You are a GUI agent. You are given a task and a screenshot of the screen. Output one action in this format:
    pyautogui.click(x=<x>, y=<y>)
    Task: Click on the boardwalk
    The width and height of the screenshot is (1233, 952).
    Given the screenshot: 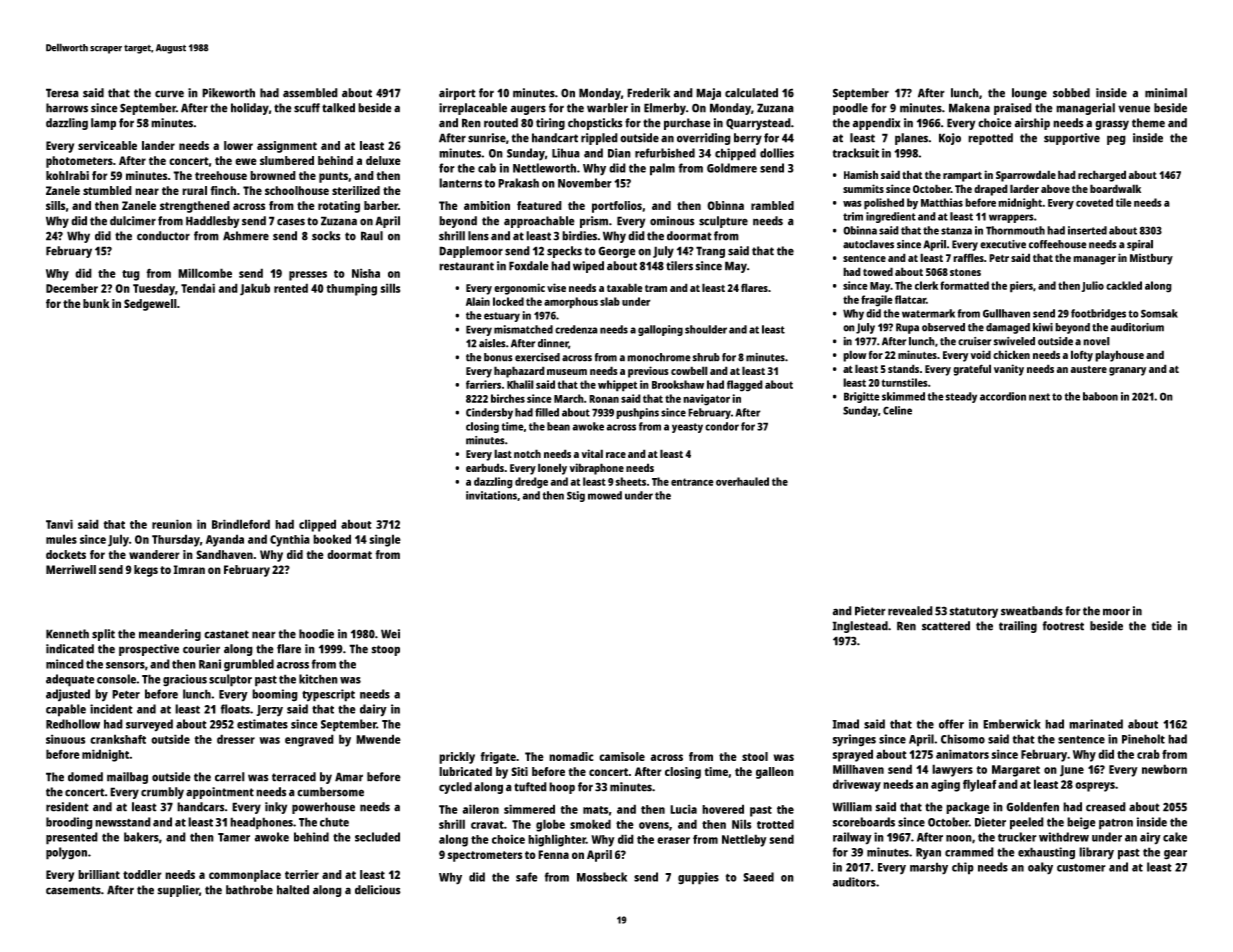 What is the action you would take?
    pyautogui.click(x=1115, y=188)
